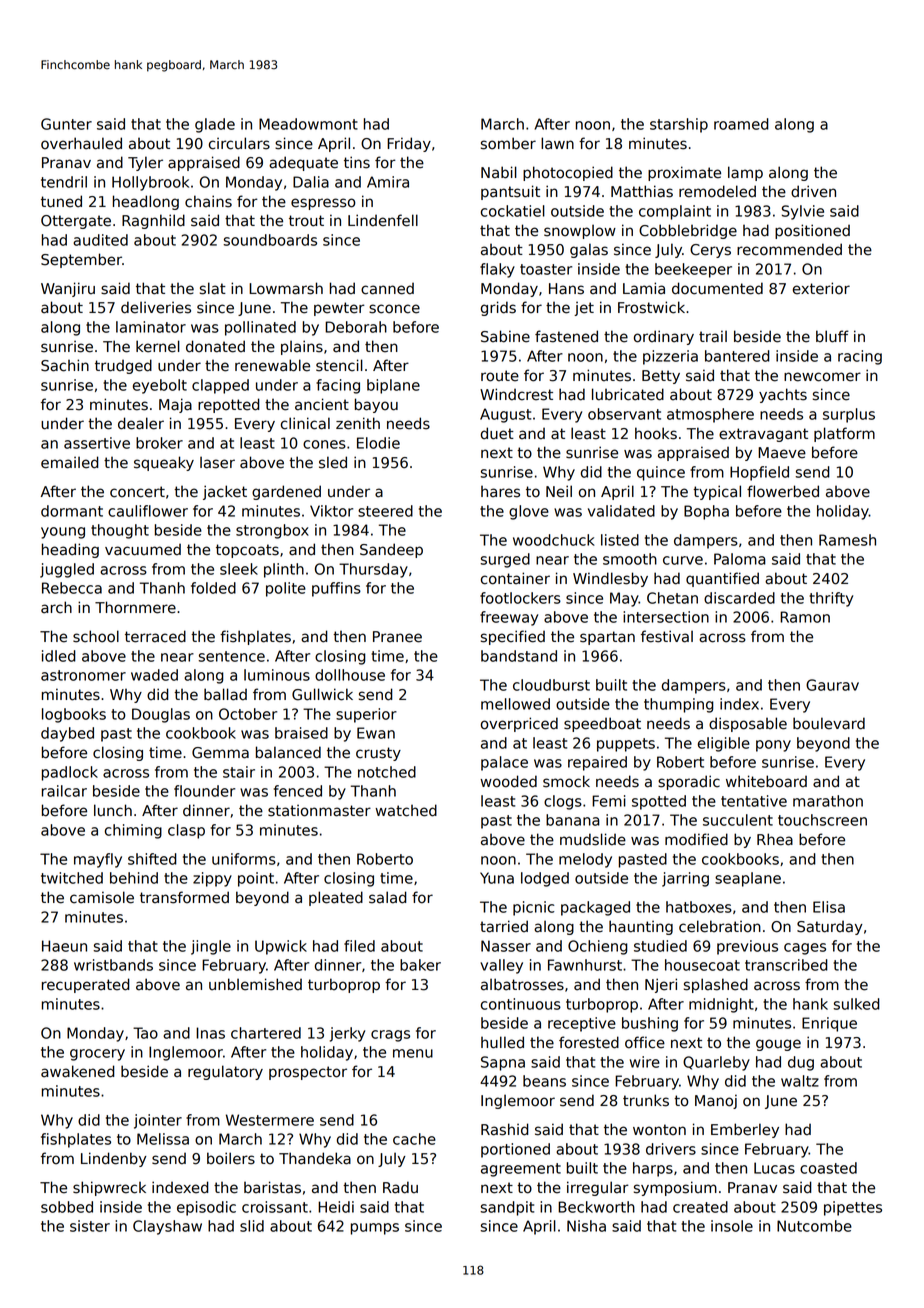 This screenshot has width=924, height=1308. Describe the element at coordinates (145, 163) in the screenshot. I see `Tyler` at that location.
